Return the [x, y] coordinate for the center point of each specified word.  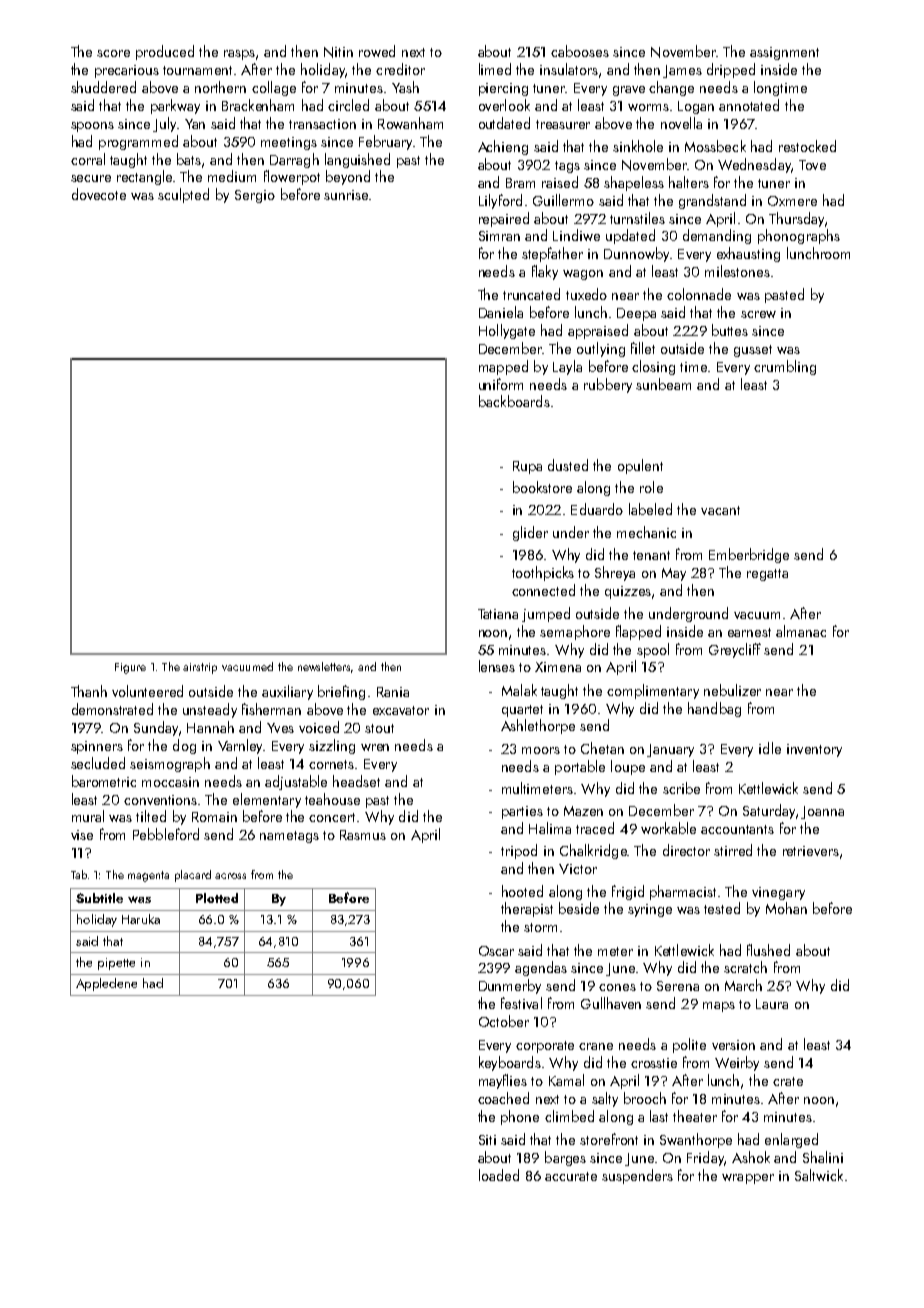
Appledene [106, 984]
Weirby [737, 1063]
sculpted [183, 195]
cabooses [580, 51]
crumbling [785, 367]
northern [220, 87]
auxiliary [287, 692]
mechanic [646, 532]
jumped [546, 614]
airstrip [200, 668]
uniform [501, 384]
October [504, 1021]
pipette [116, 964]
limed [495, 69]
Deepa [636, 314]
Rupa [527, 467]
